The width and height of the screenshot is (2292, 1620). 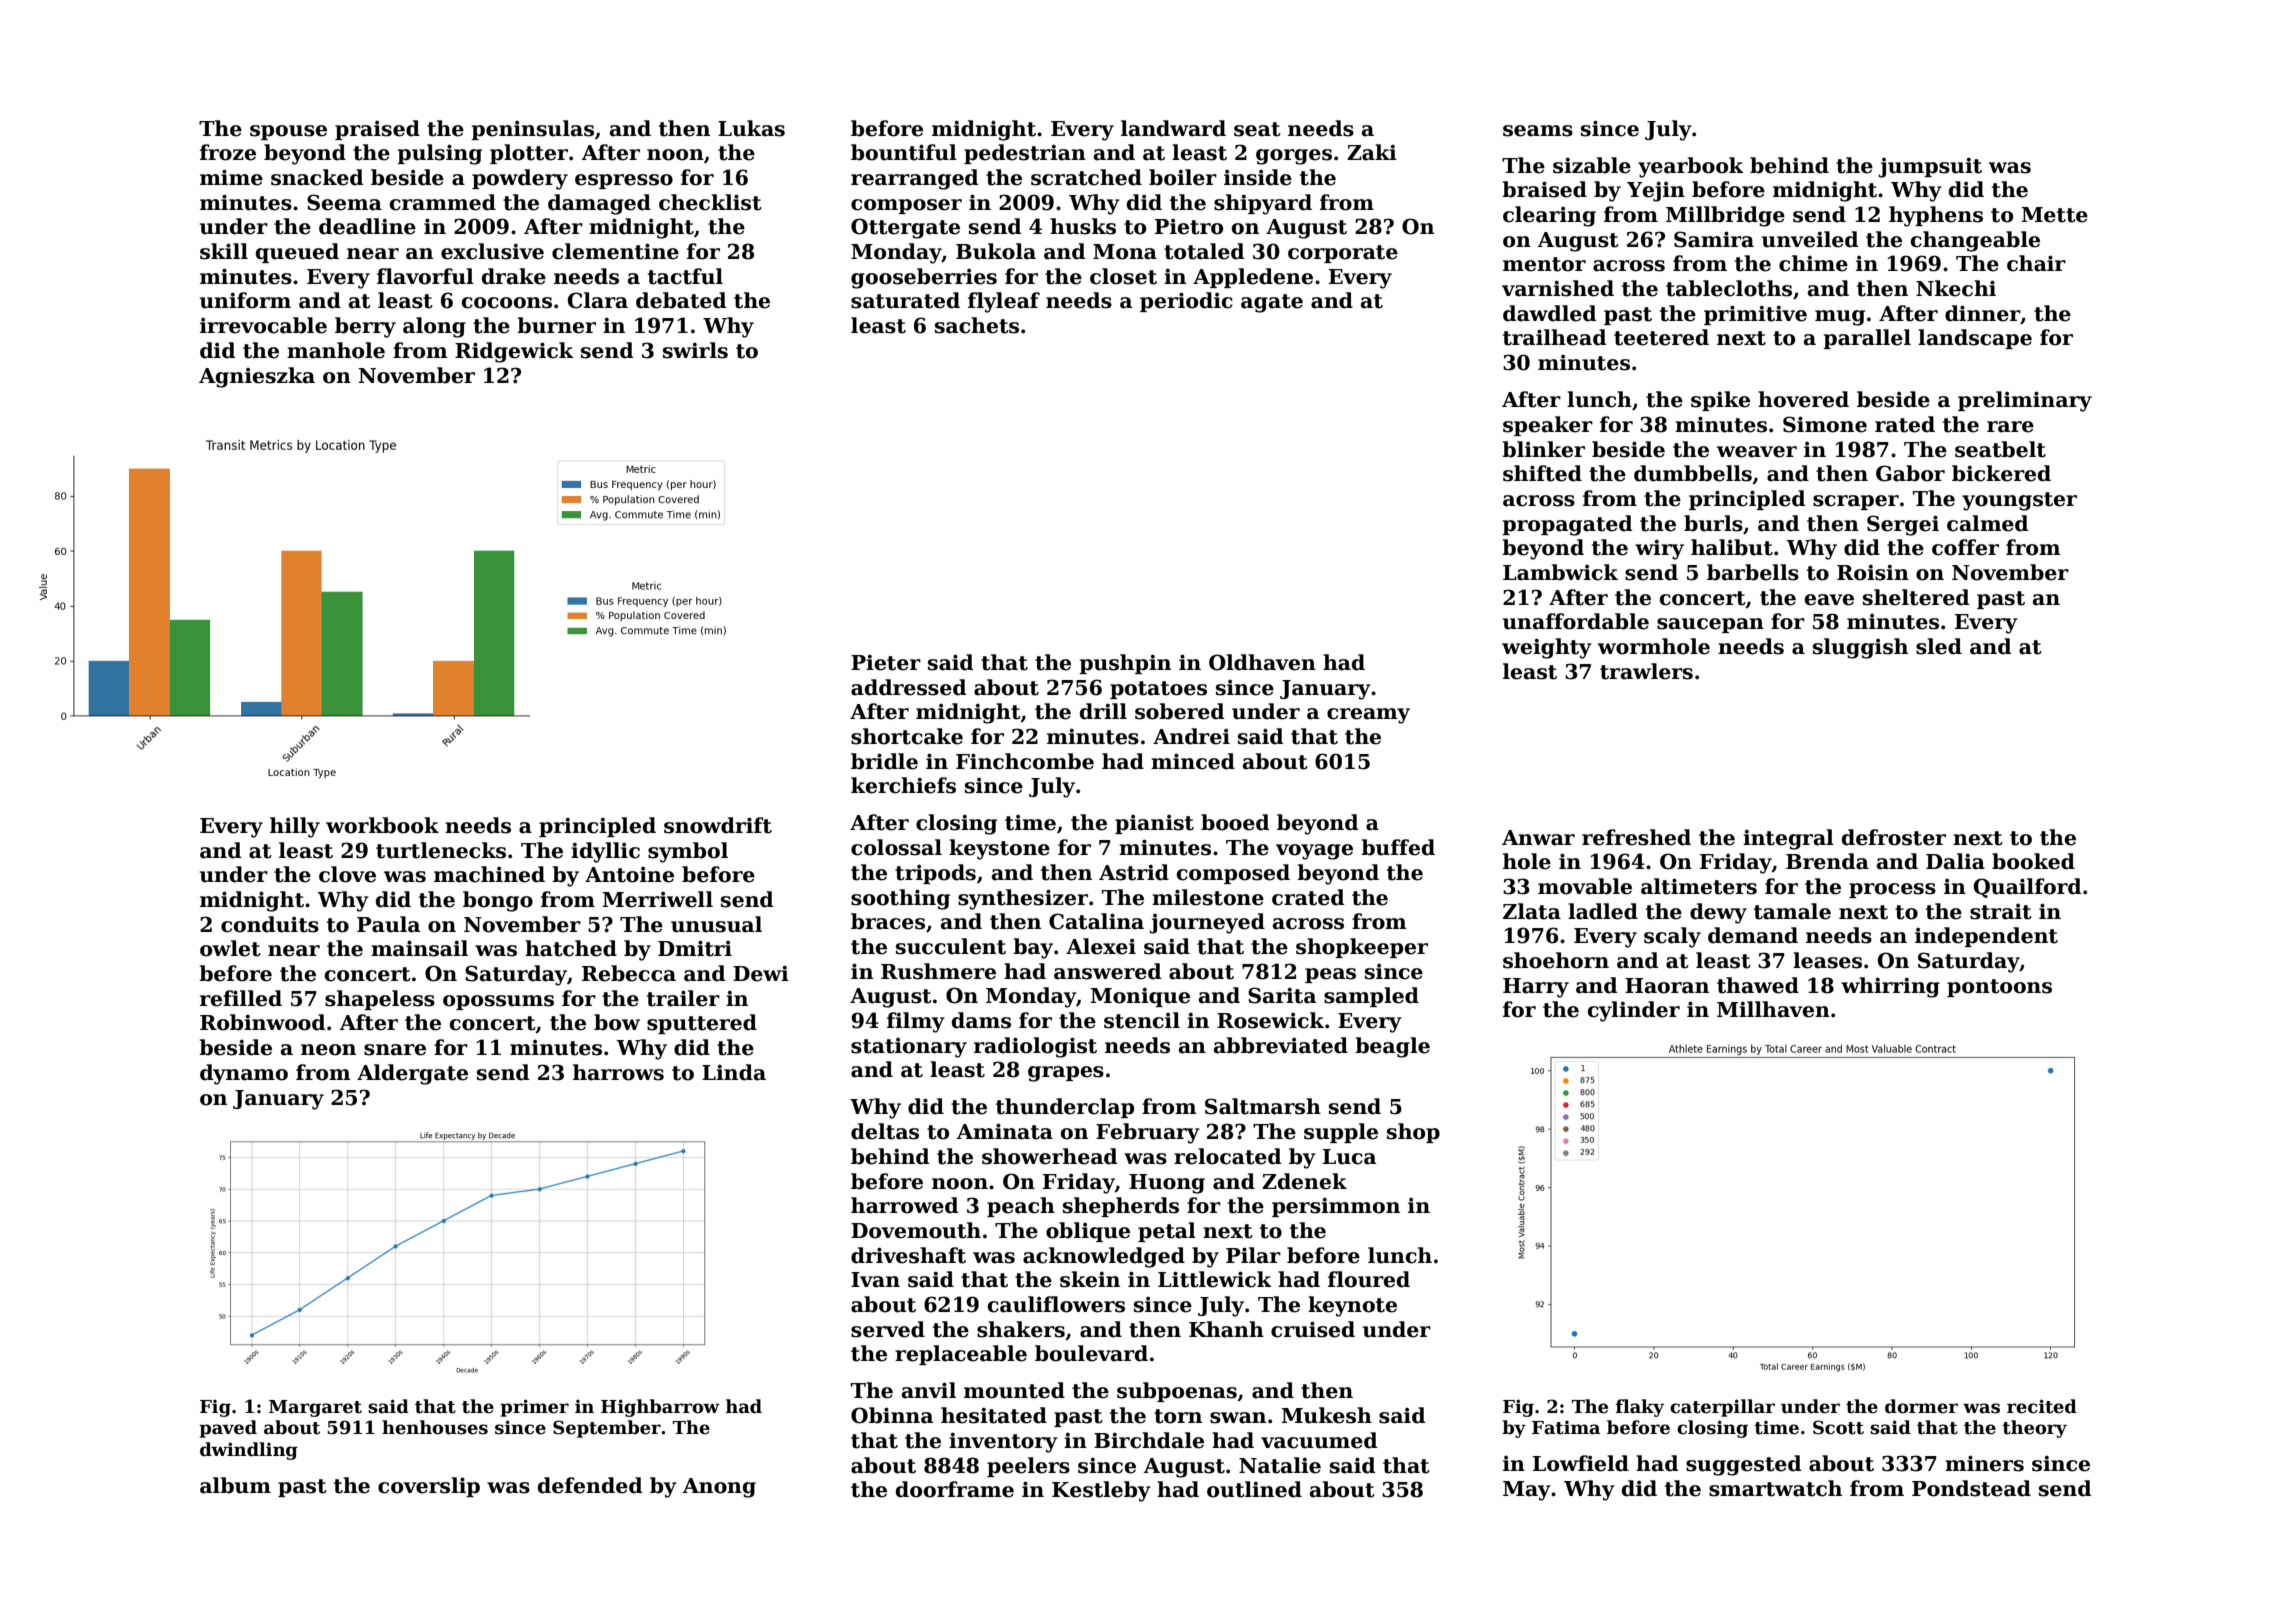 I want to click on Kestleby, so click(x=1101, y=1491).
